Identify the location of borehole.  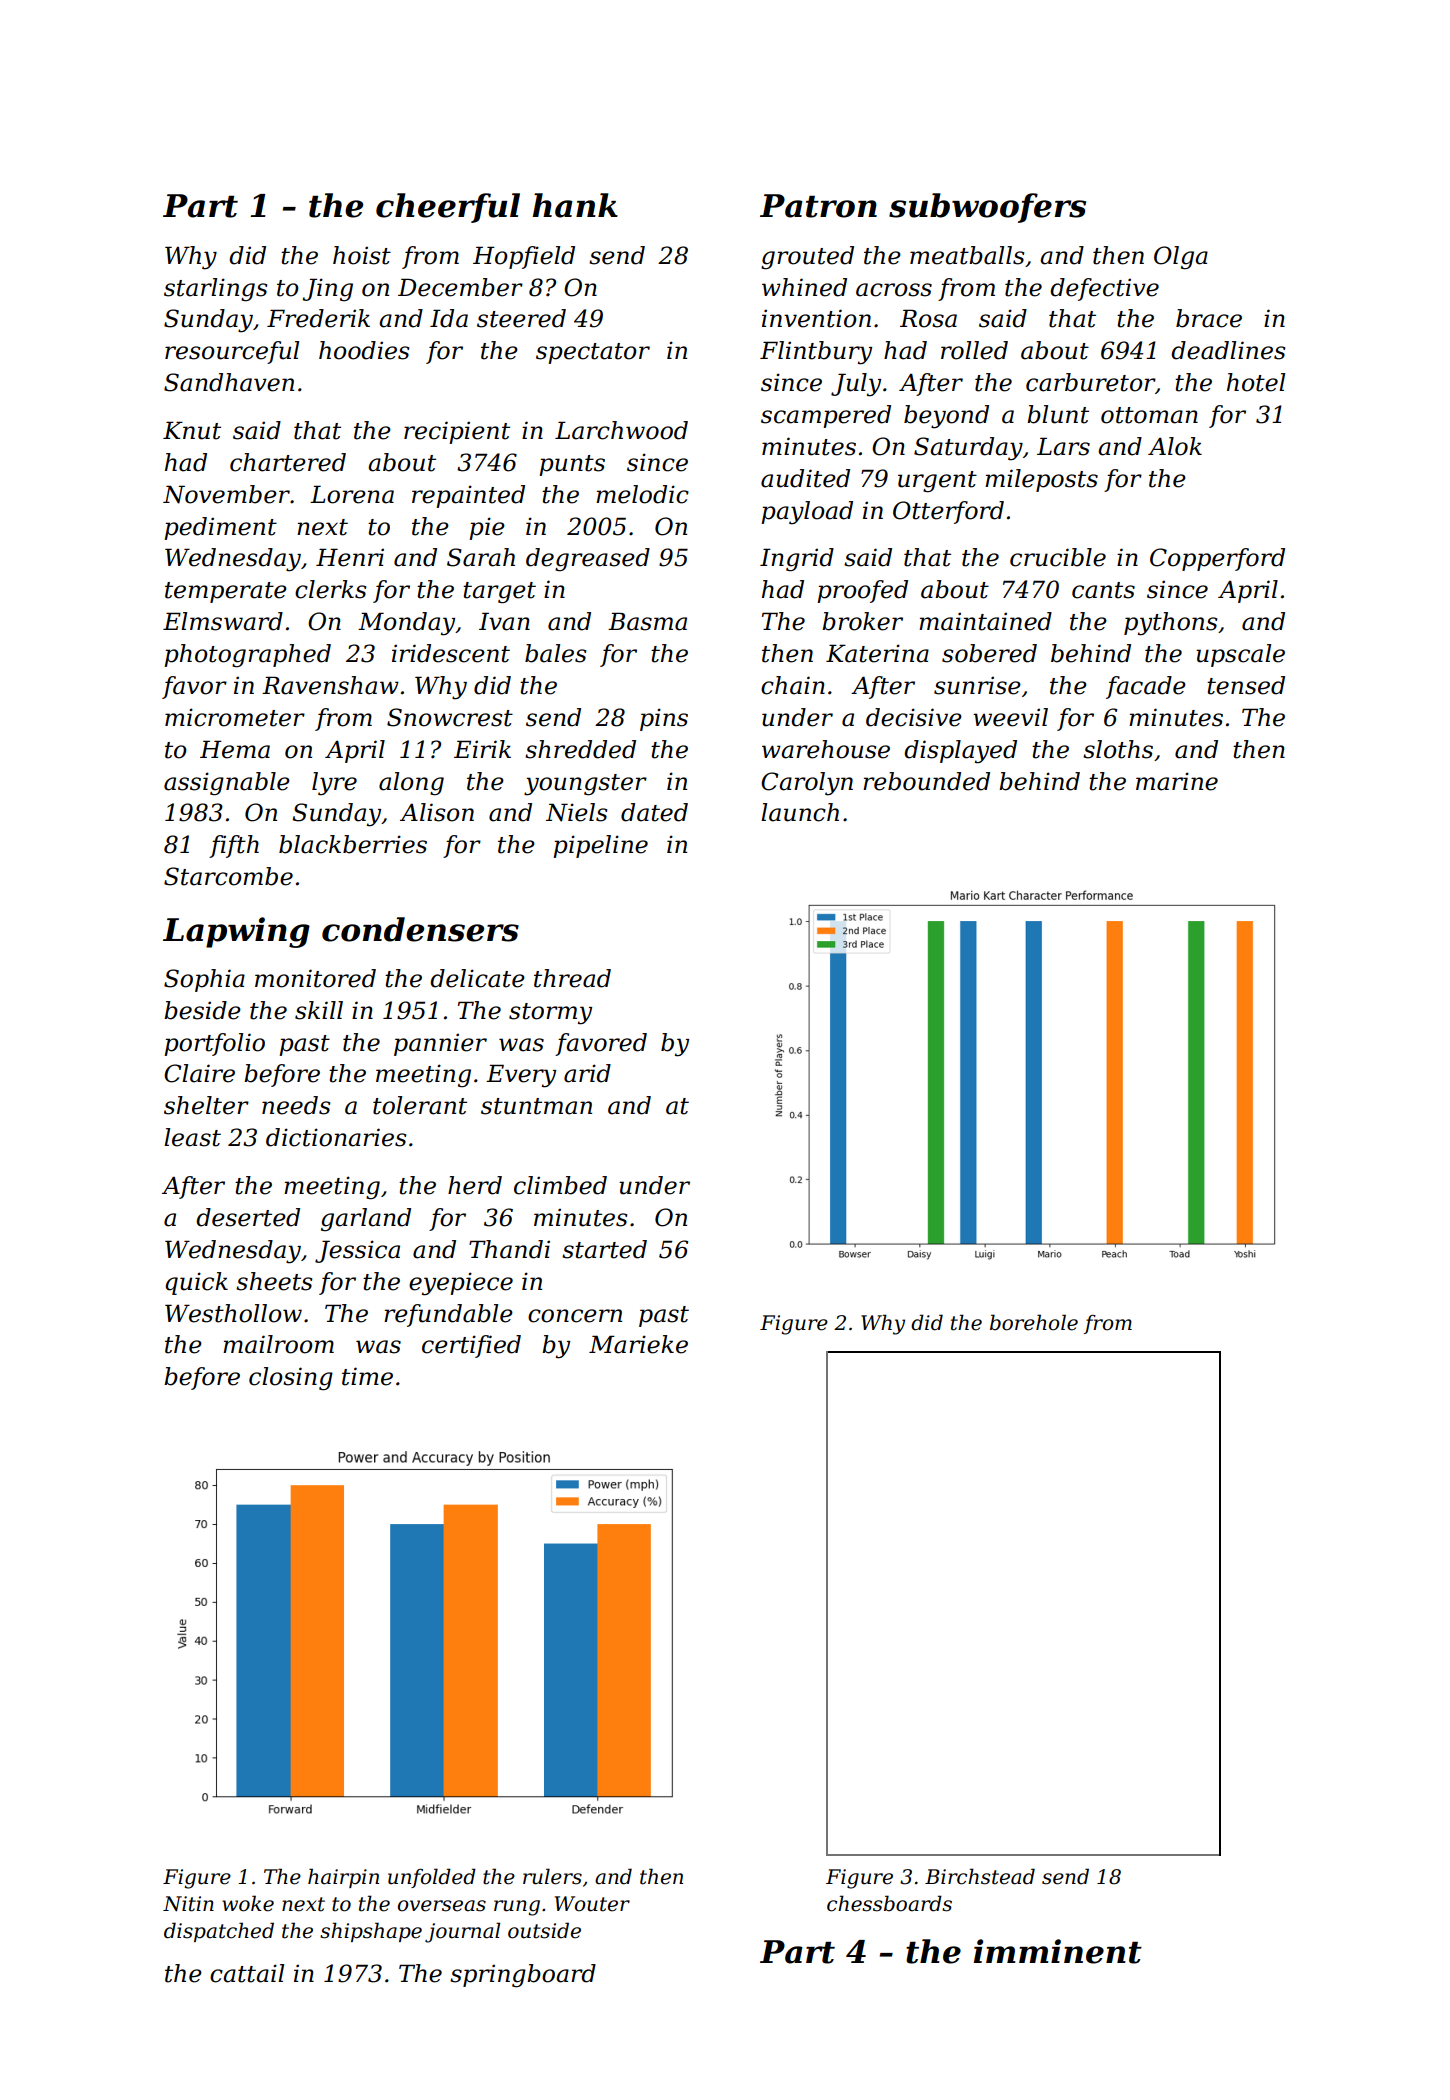
(1034, 1322).
